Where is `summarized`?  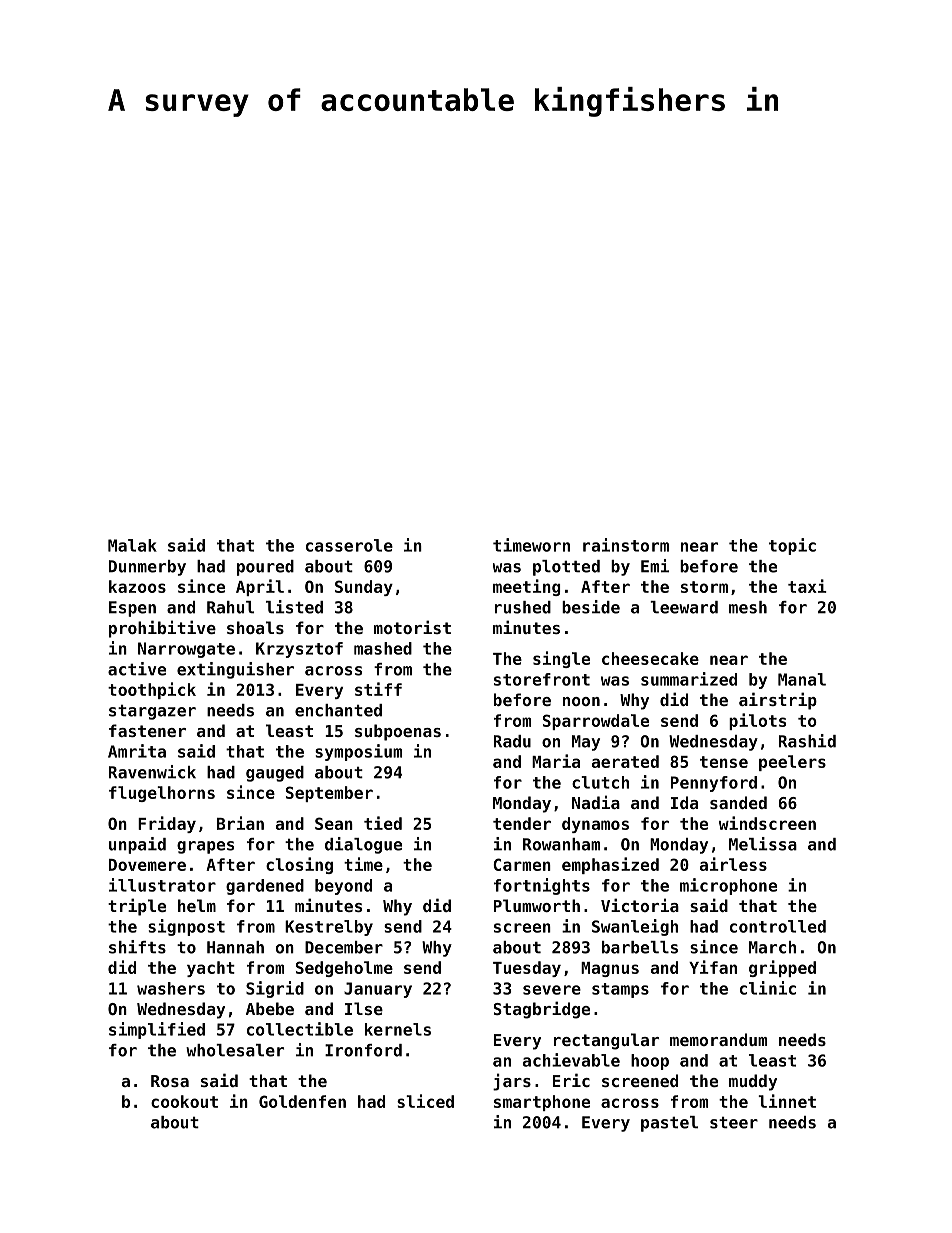 summarized is located at coordinates (689, 679).
